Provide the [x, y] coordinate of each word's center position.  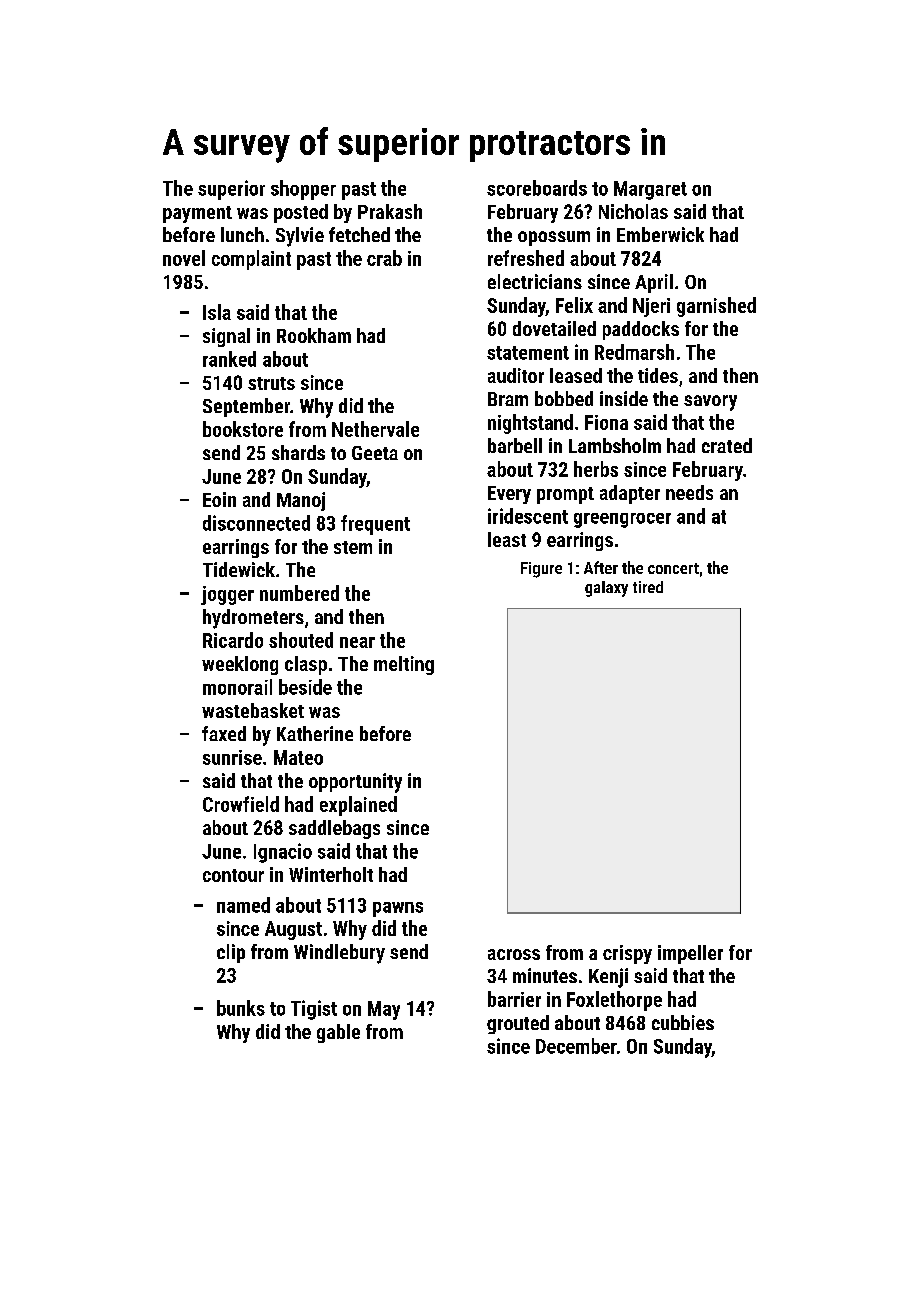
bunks [241, 1008]
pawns [398, 909]
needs [689, 492]
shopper [303, 190]
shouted [301, 640]
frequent [375, 525]
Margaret [650, 190]
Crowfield [241, 804]
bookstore [243, 429]
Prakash [390, 211]
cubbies [683, 1022]
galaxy [606, 589]
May [384, 1010]
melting [404, 665]
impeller [690, 954]
